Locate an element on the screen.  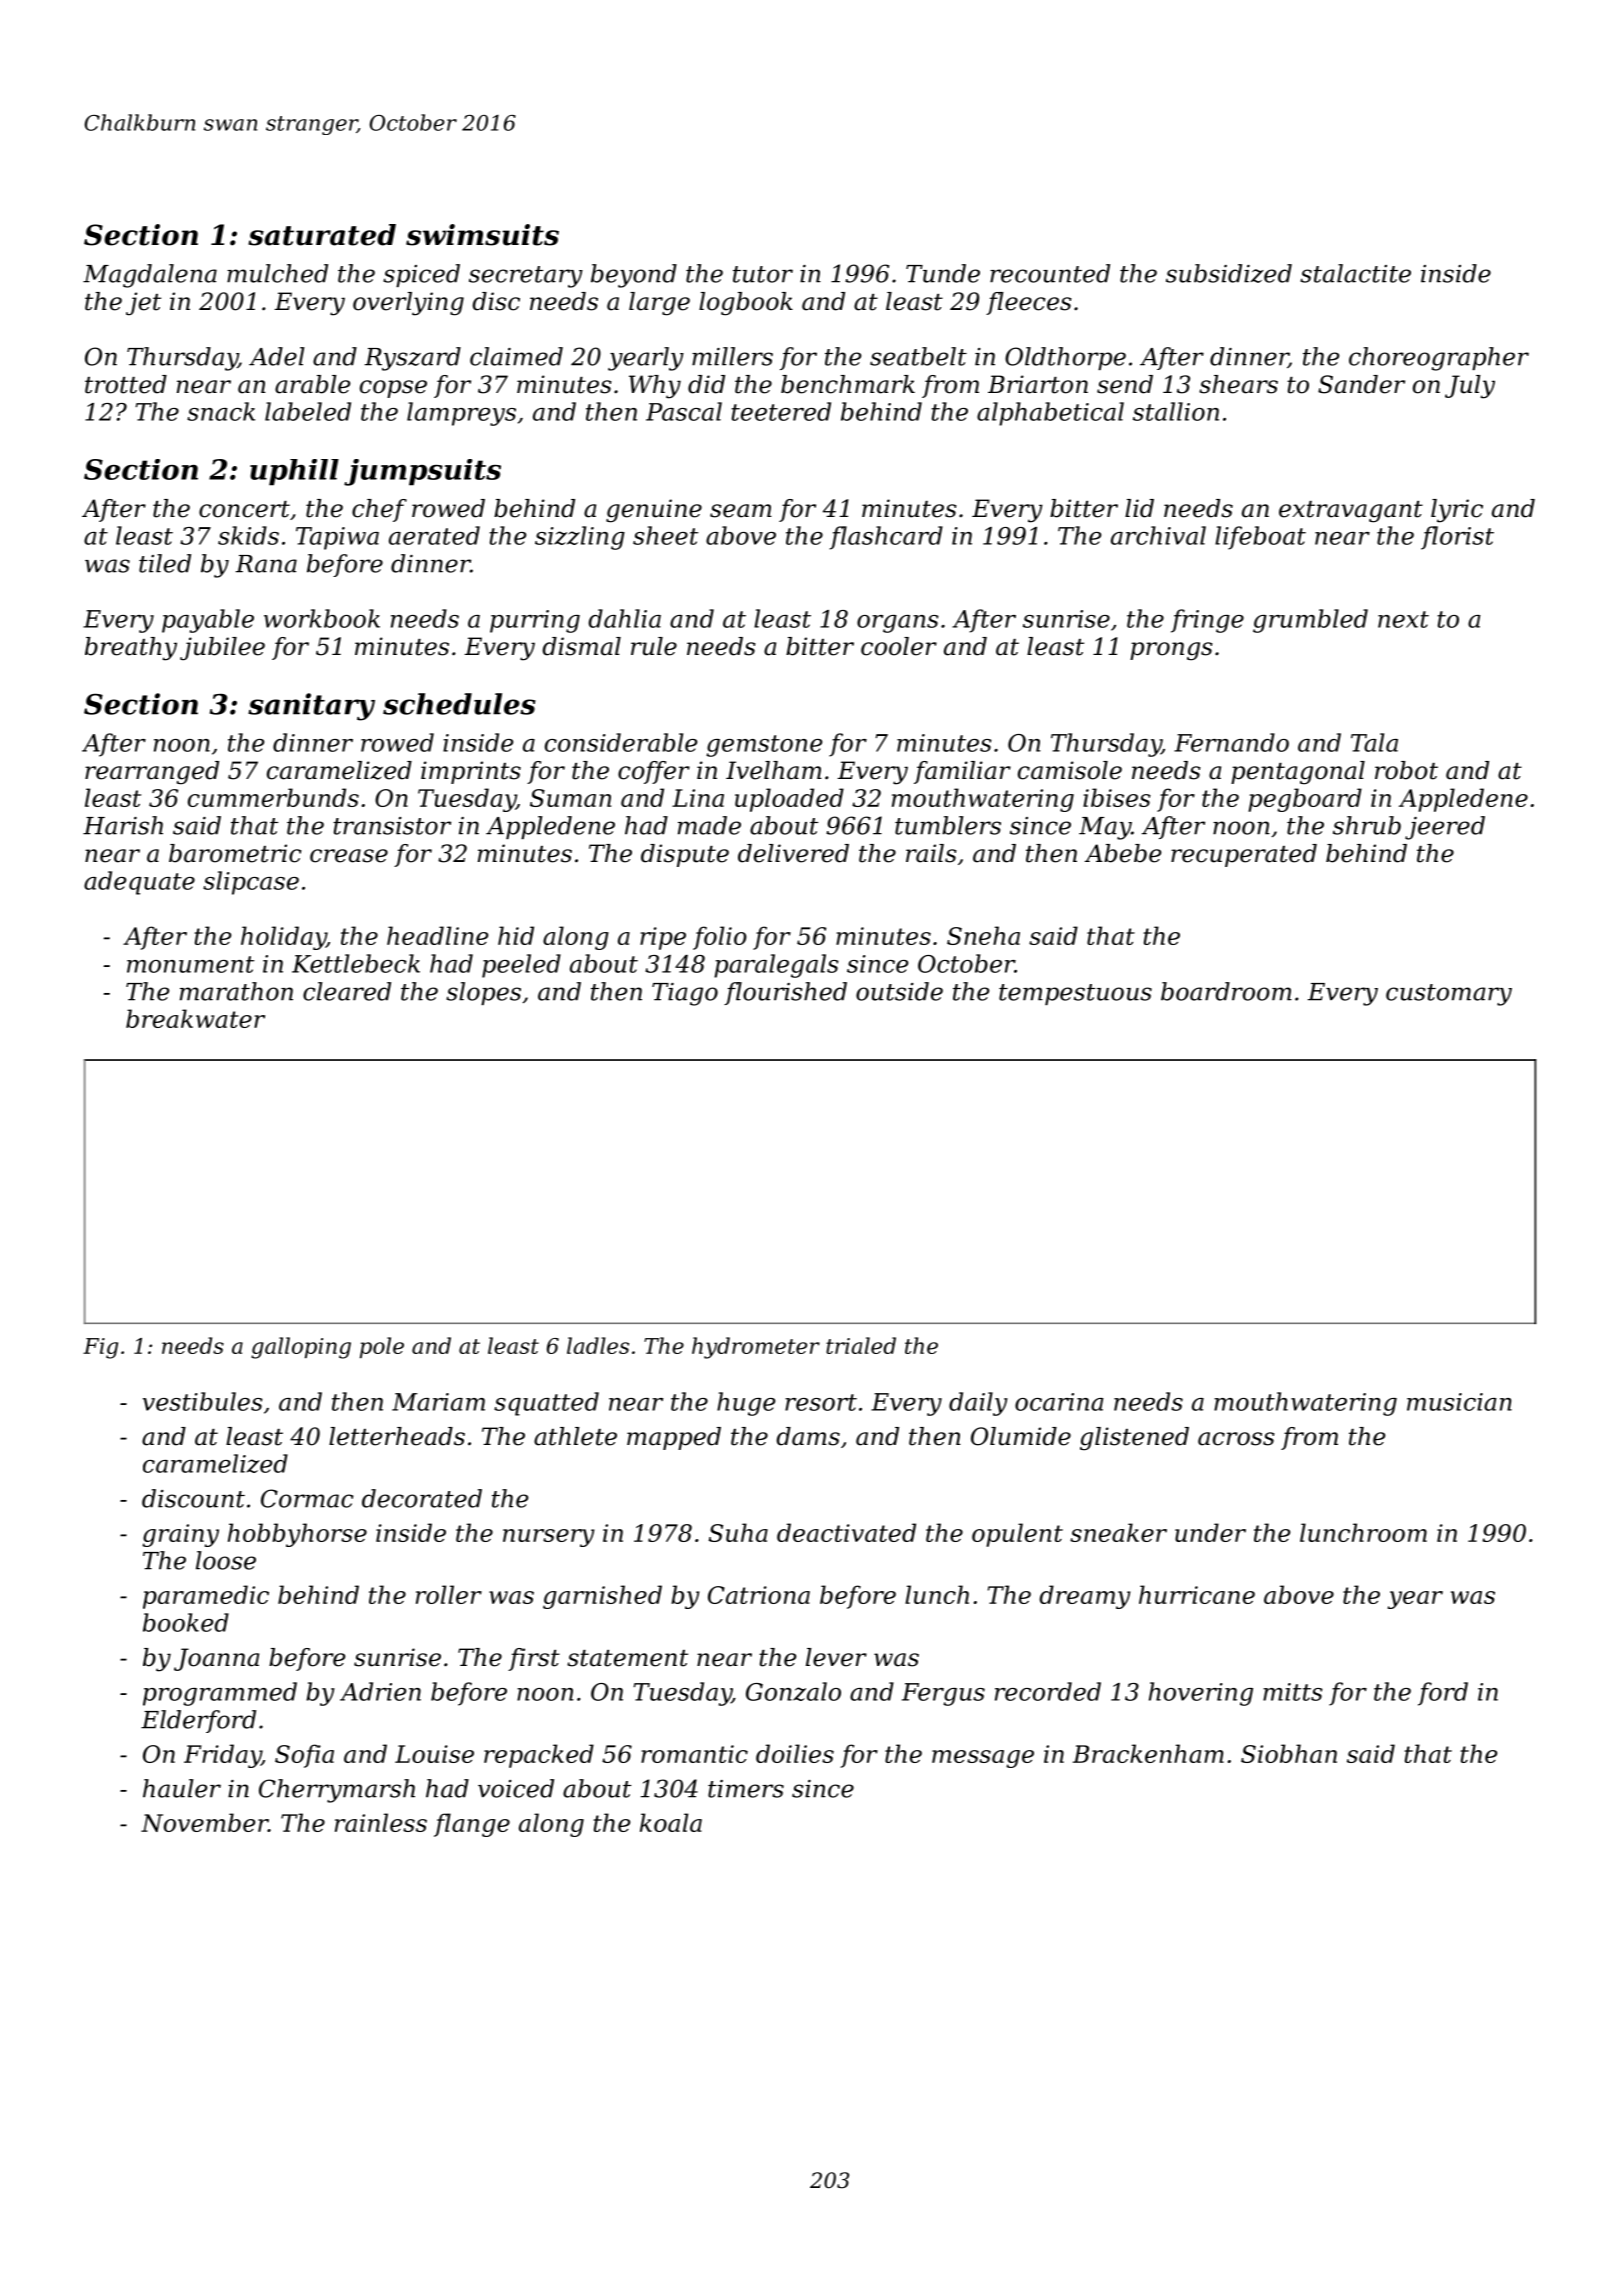
crease is located at coordinates (349, 856).
